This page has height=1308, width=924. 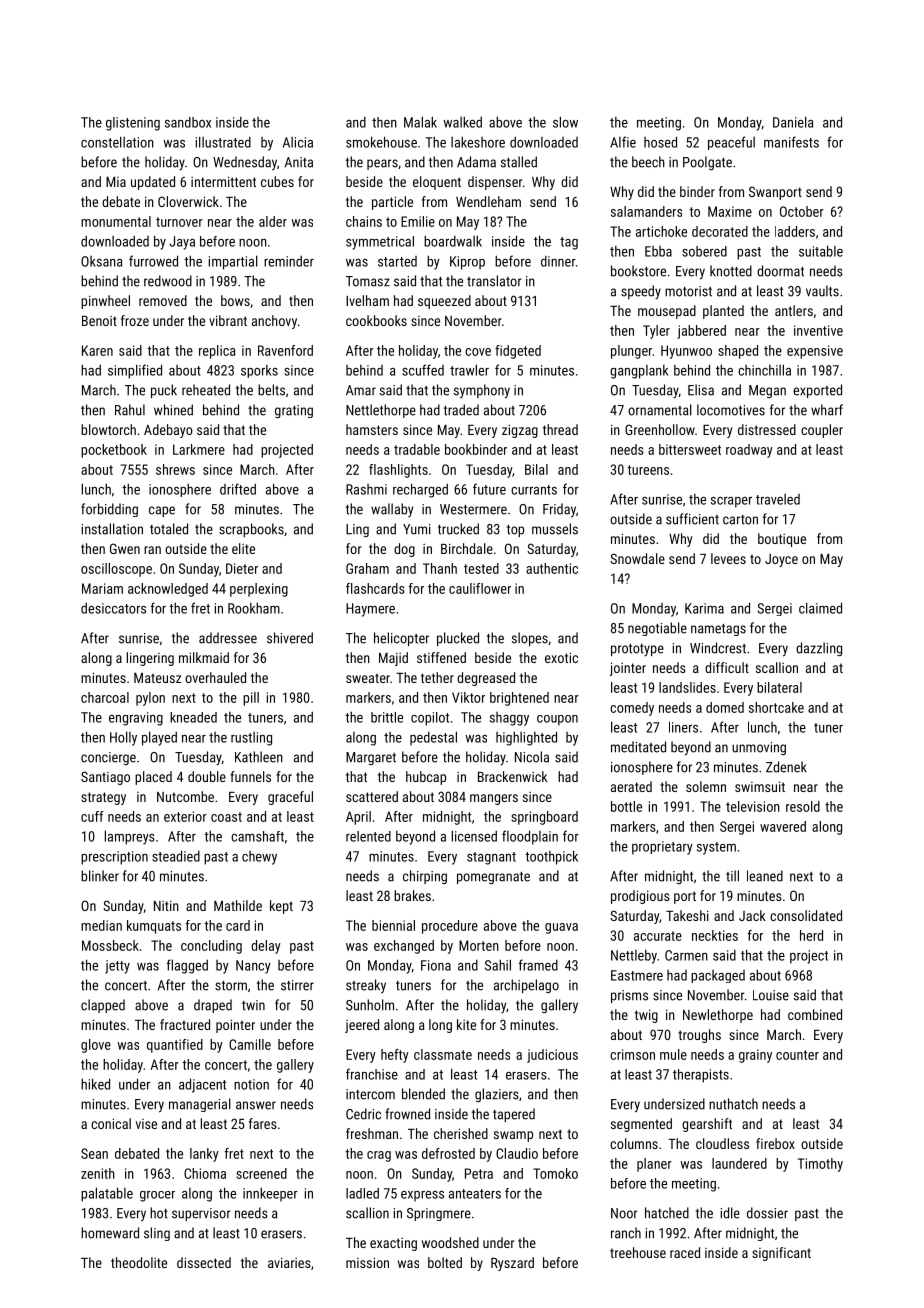 I want to click on thread, so click(x=560, y=429).
